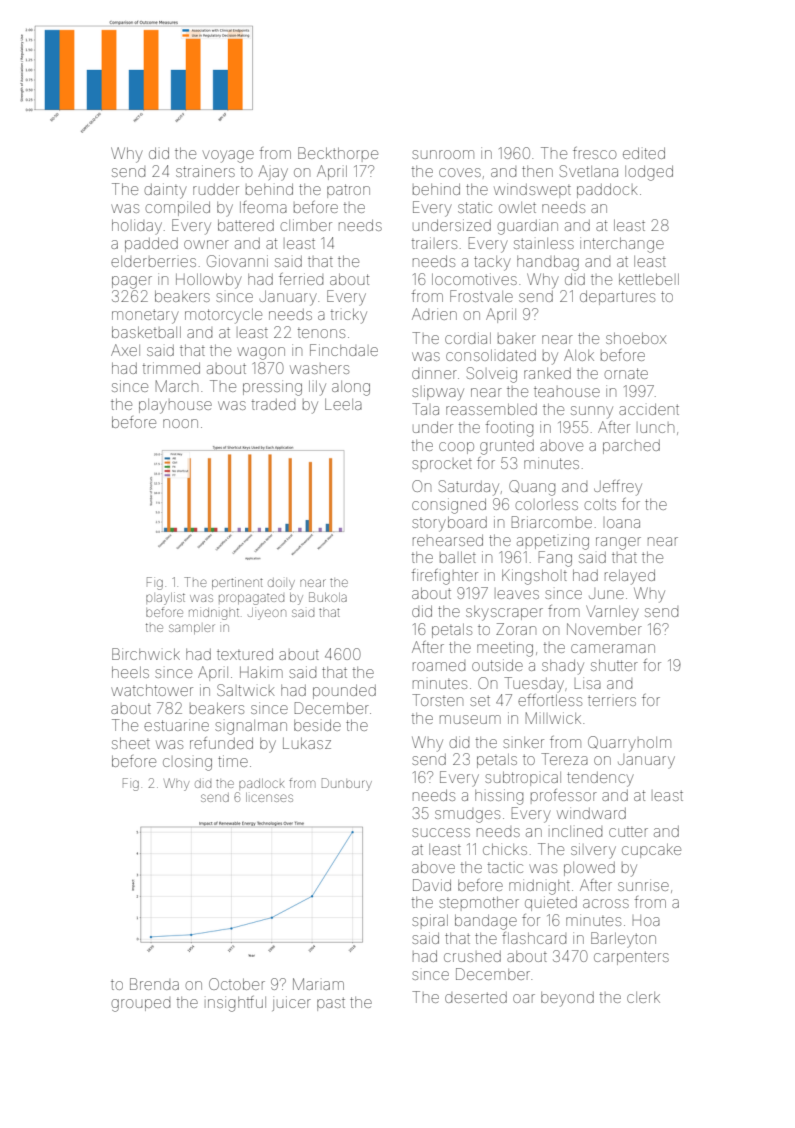 This image has width=795, height=1128. Describe the element at coordinates (622, 245) in the image. I see `interchange` at that location.
